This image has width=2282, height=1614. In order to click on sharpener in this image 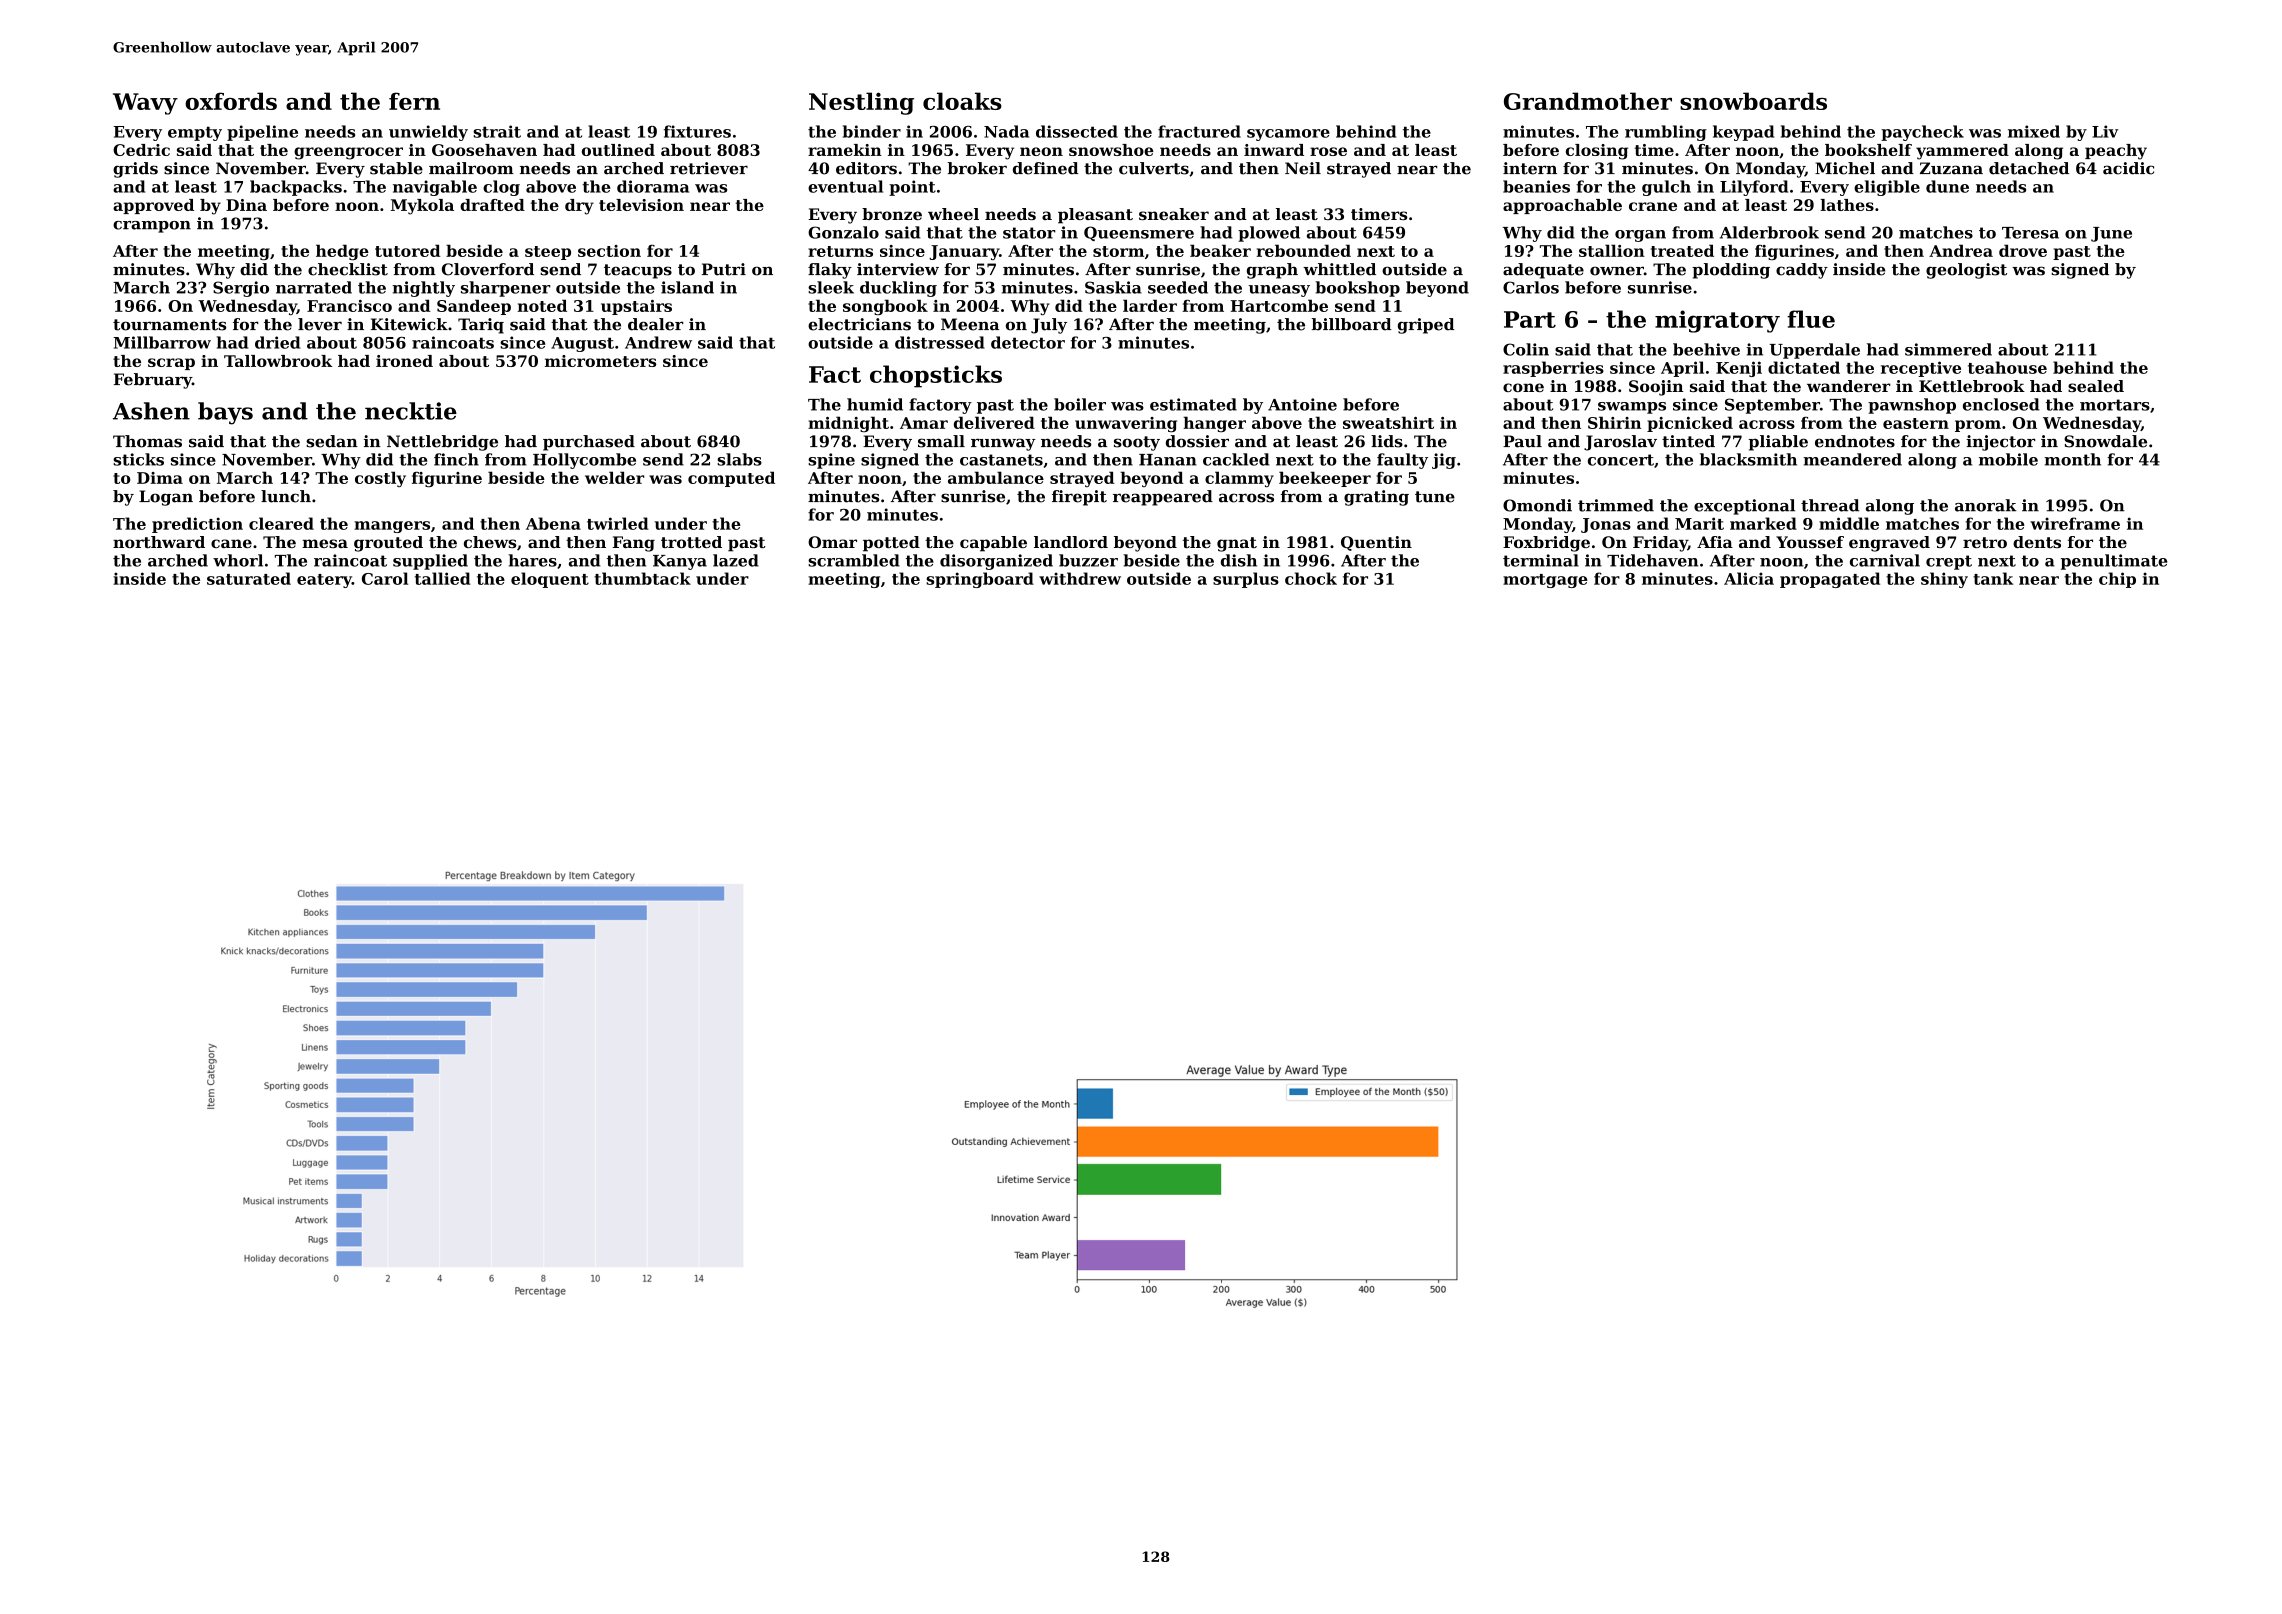, I will do `click(505, 289)`.
